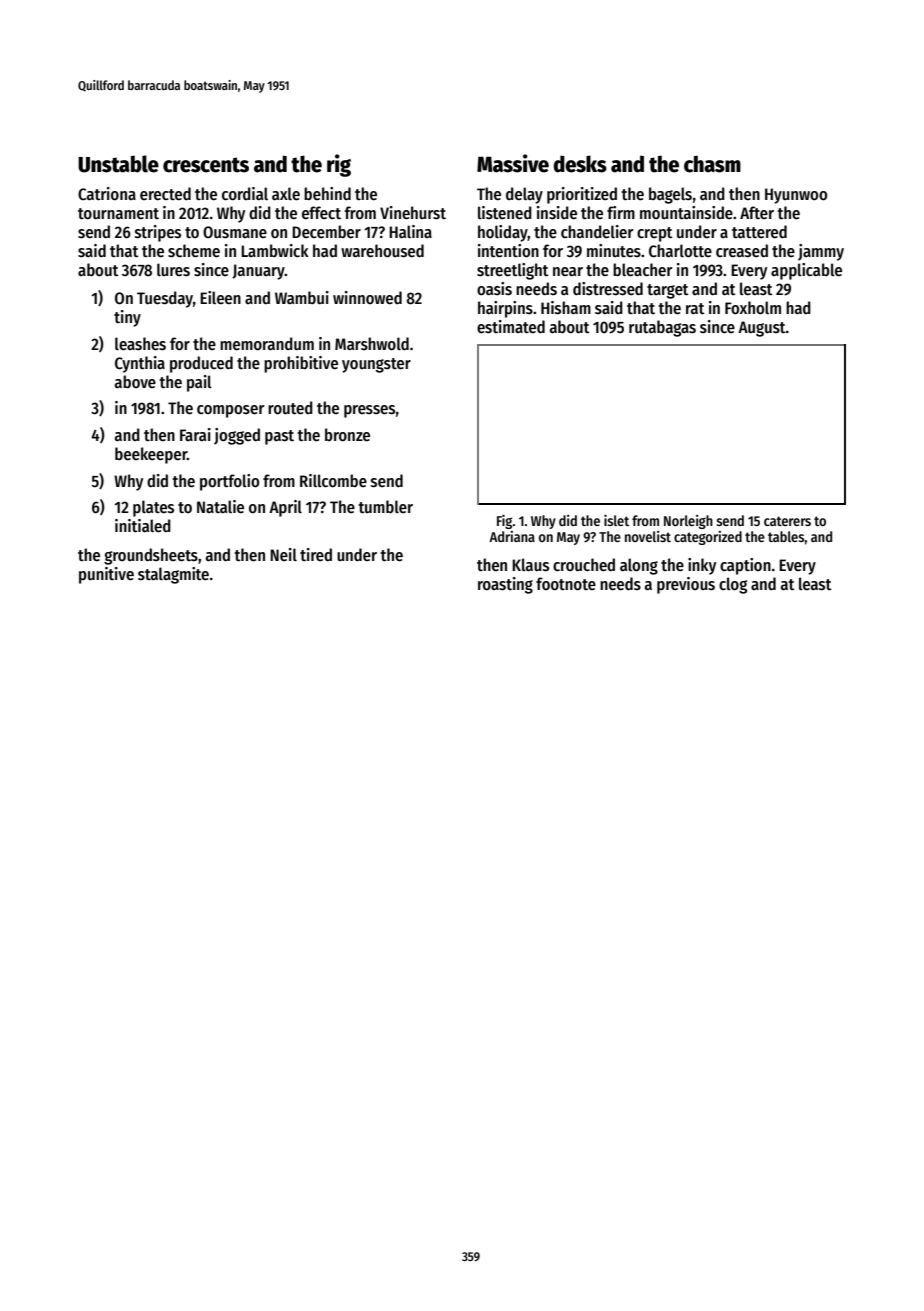 This document has height=1311, width=924. What do you see at coordinates (107, 194) in the document?
I see `Catriona` at bounding box center [107, 194].
